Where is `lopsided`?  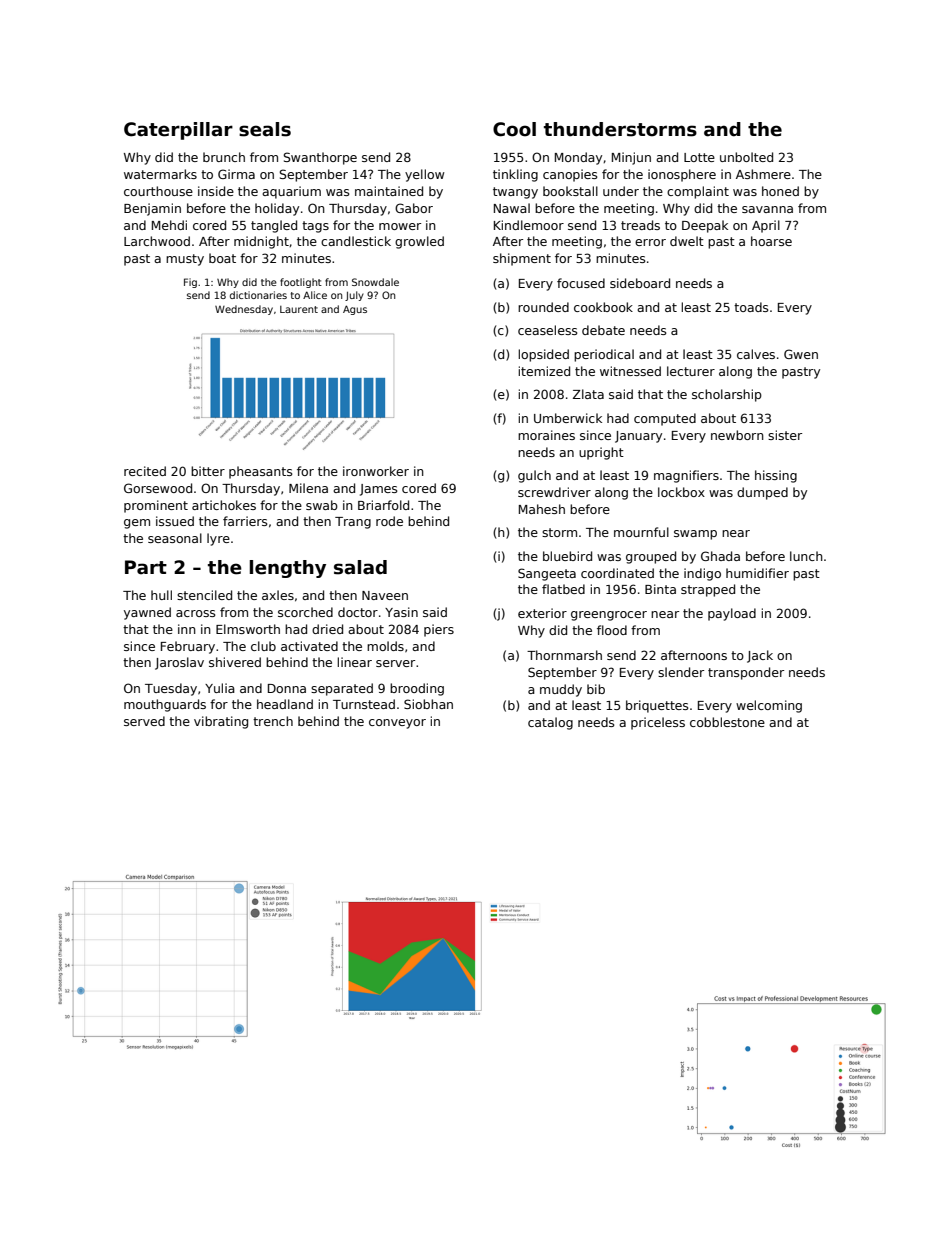 lopsided is located at coordinates (543, 355).
